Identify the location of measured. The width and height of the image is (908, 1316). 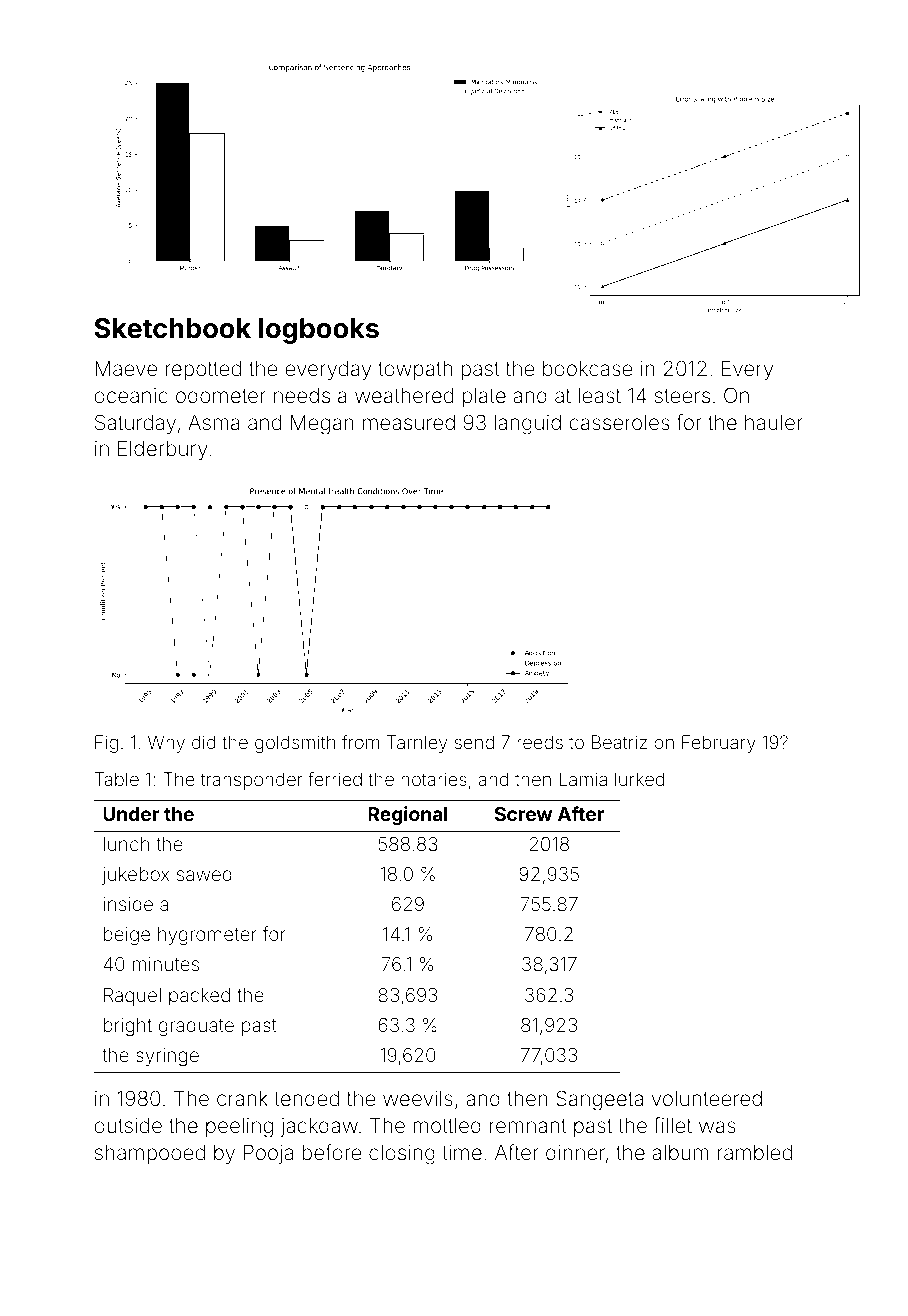
(409, 422).
